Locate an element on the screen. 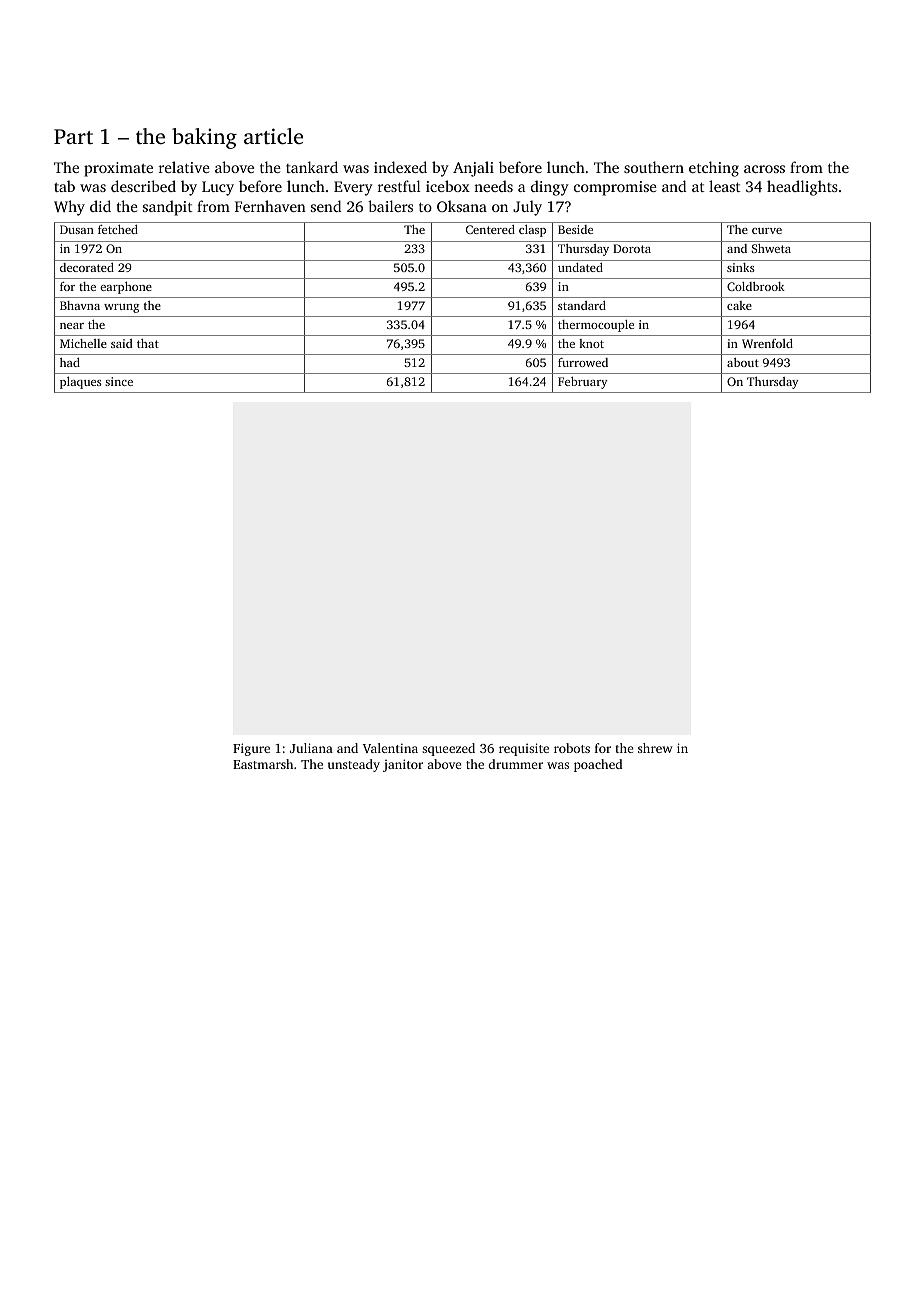 This screenshot has width=924, height=1308. Part is located at coordinates (73, 136).
